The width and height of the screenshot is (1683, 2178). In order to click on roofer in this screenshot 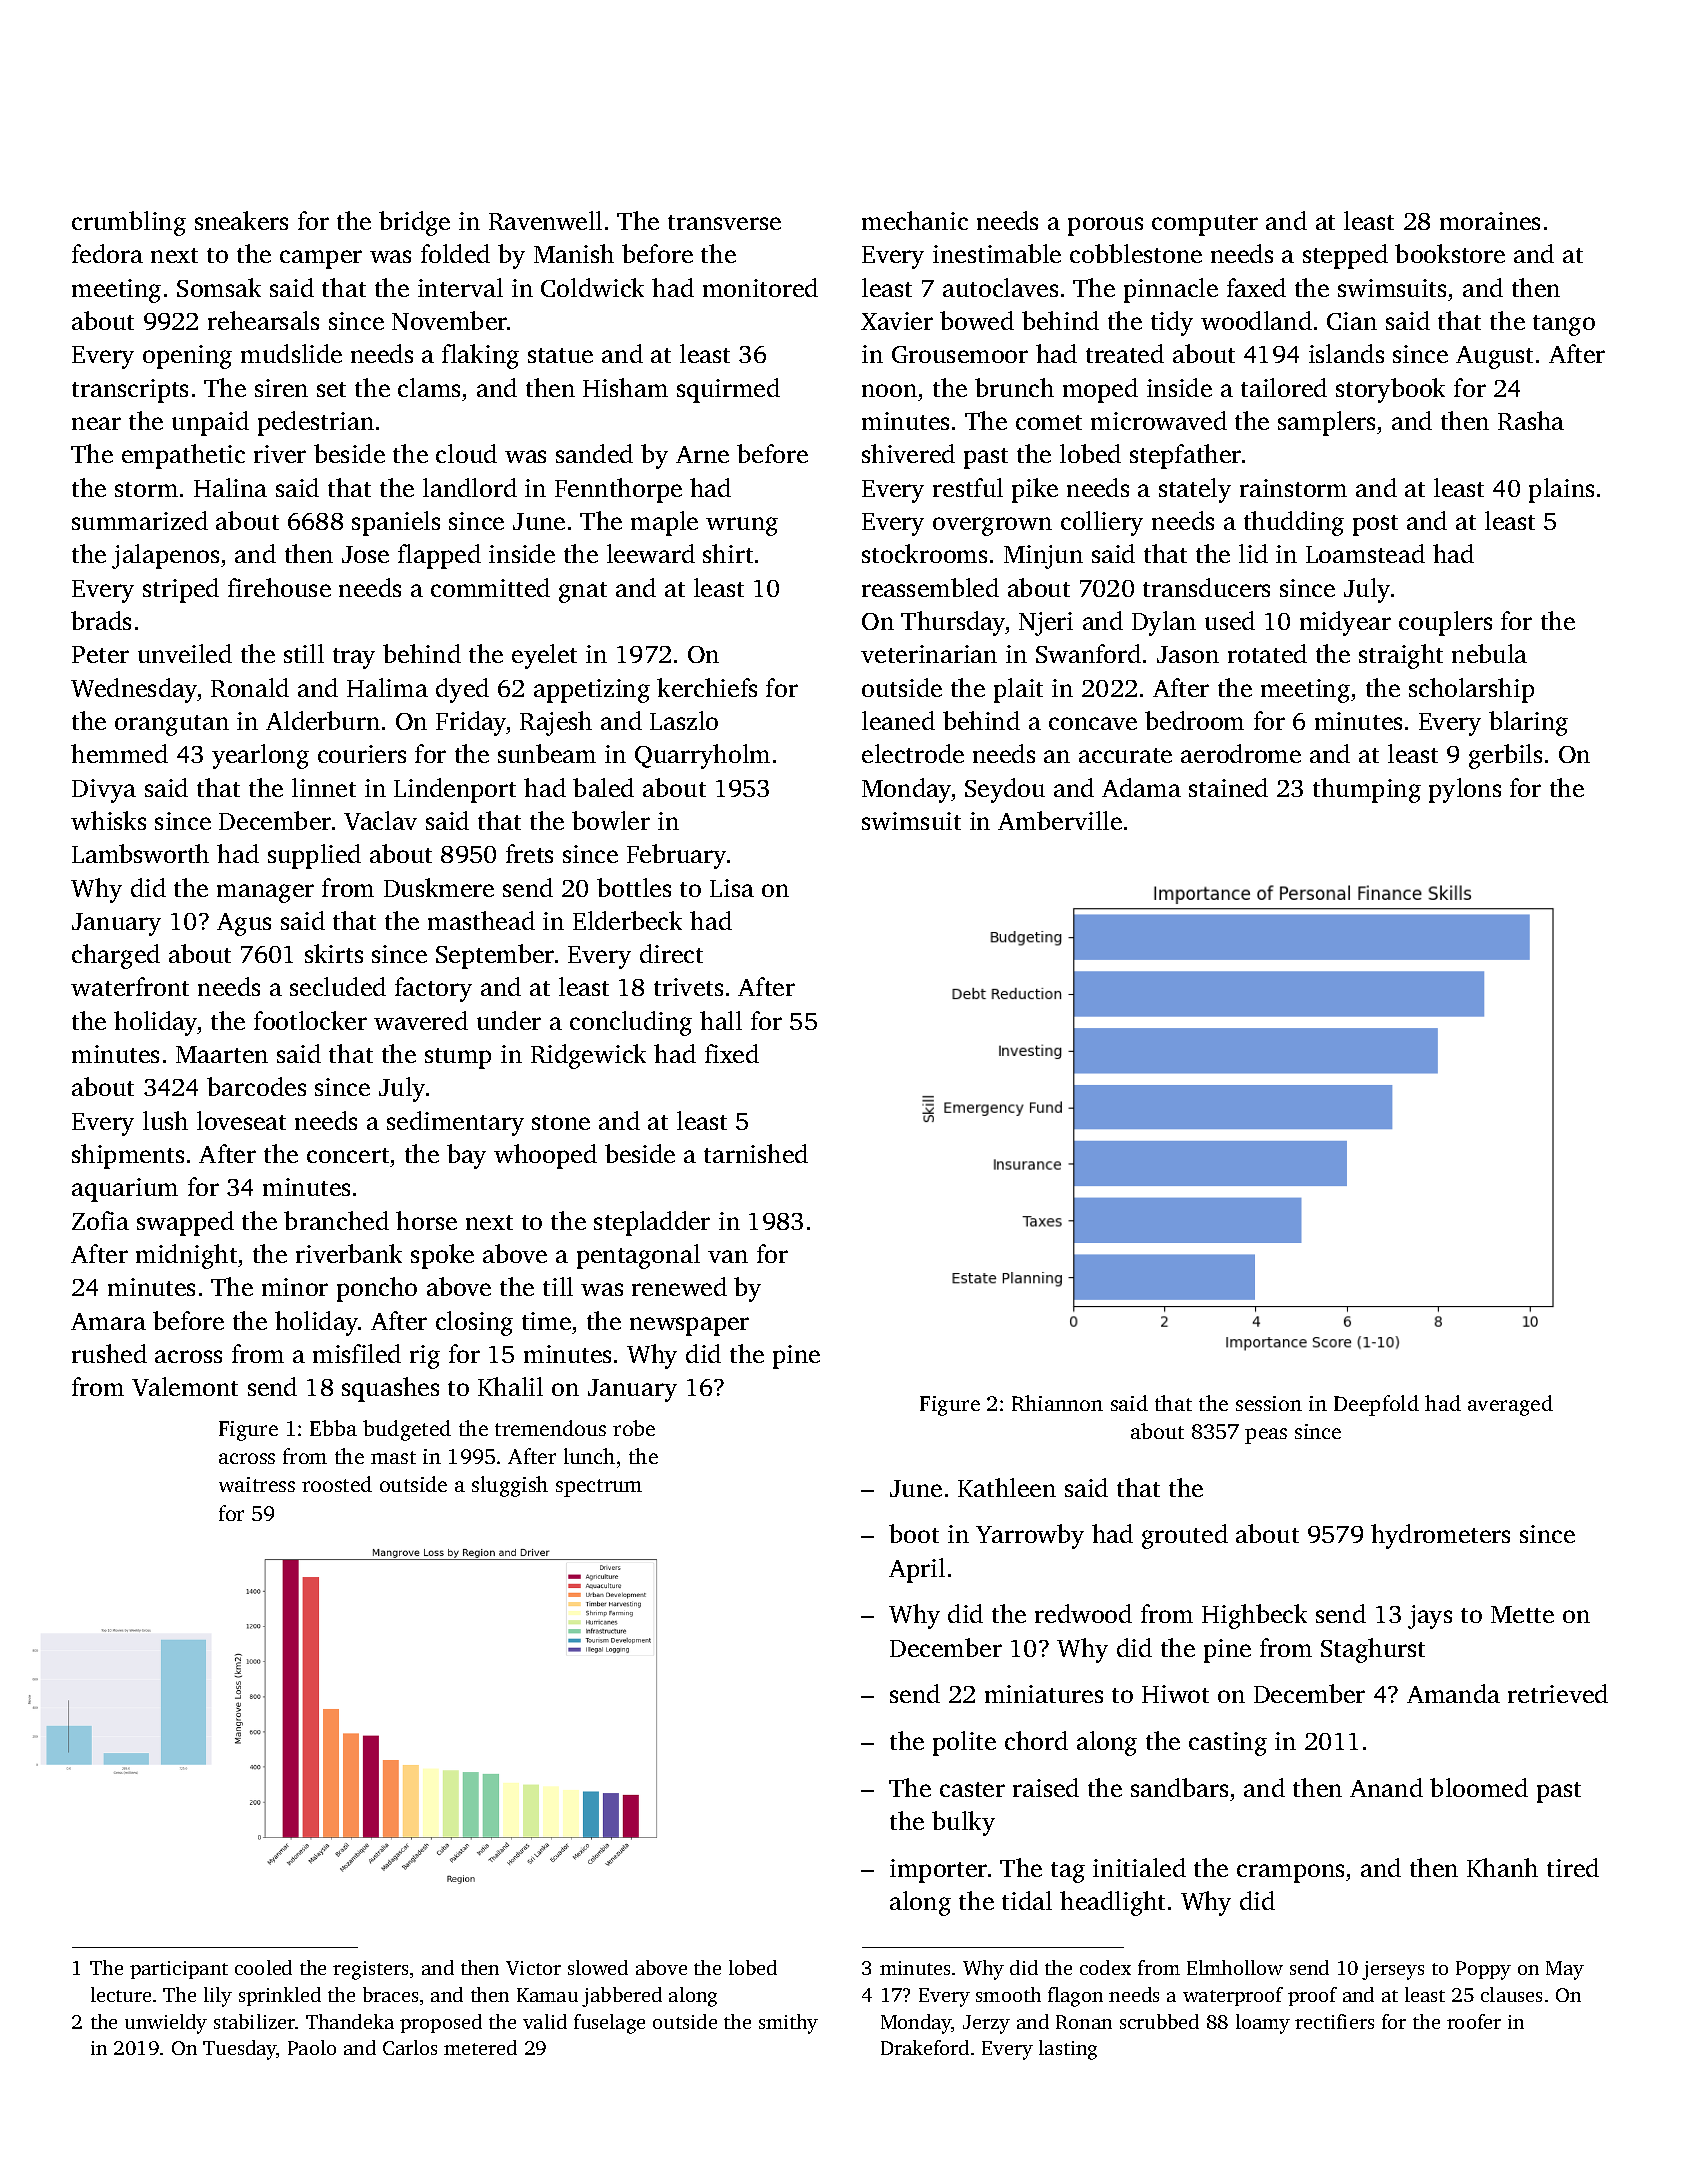, I will do `click(1474, 2021)`.
